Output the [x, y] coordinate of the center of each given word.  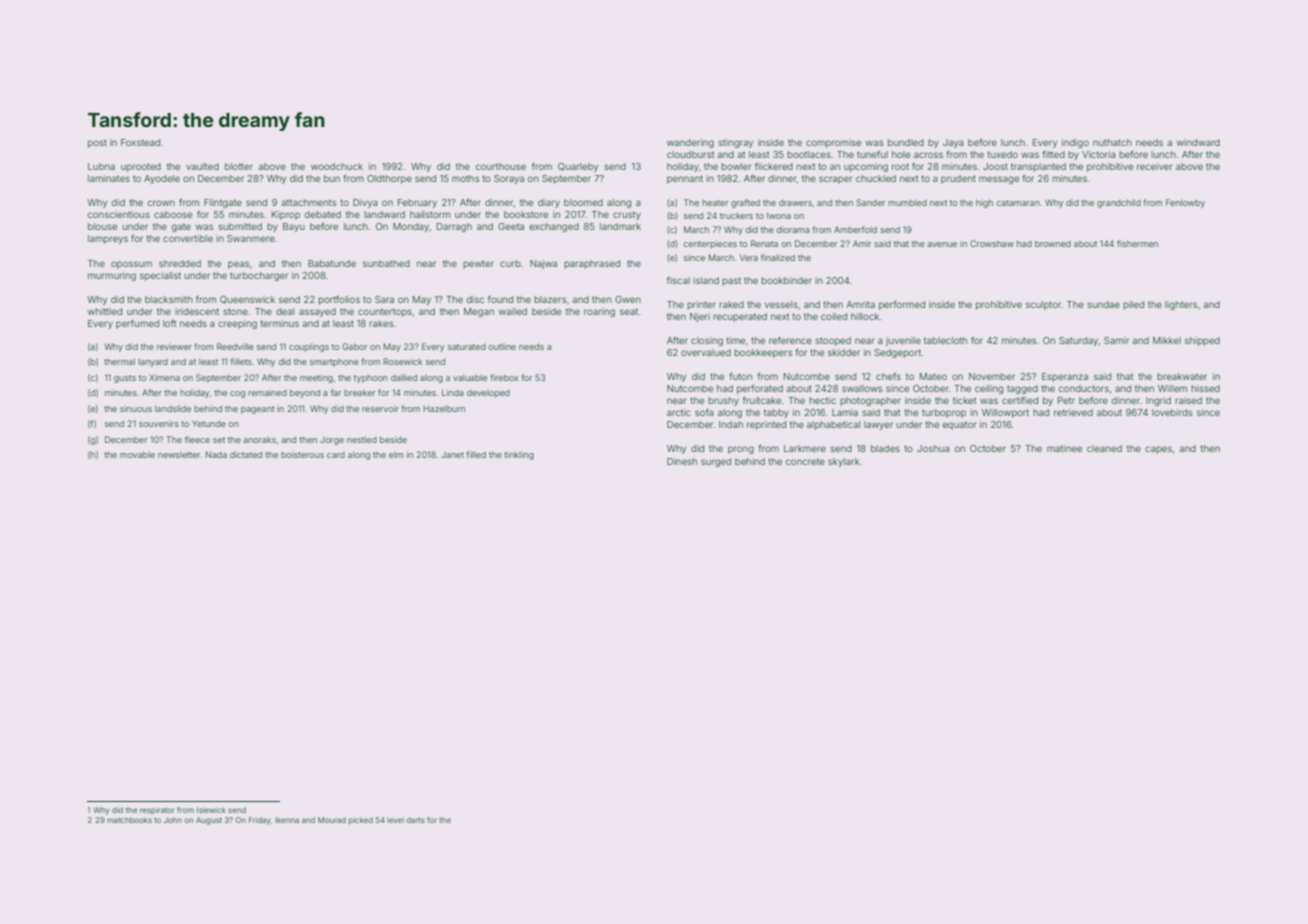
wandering [690, 143]
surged [716, 462]
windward [1198, 142]
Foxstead [140, 142]
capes [1158, 450]
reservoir [380, 408]
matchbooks [129, 820]
